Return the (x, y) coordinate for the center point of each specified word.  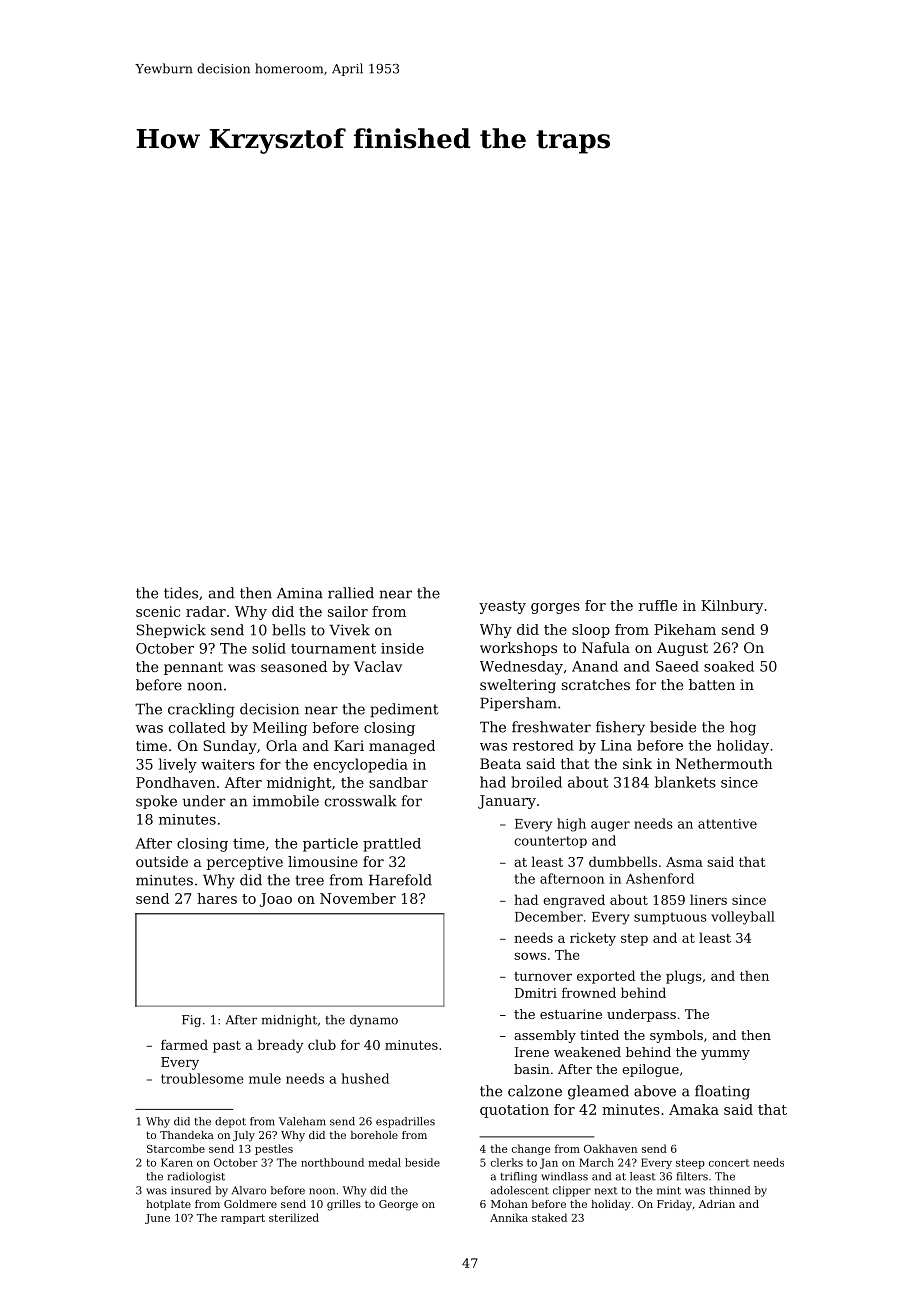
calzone (535, 1091)
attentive (727, 824)
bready (280, 1046)
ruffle (658, 605)
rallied (351, 593)
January (507, 802)
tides (181, 593)
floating (722, 1092)
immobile (286, 801)
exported (606, 977)
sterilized (294, 1217)
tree (309, 880)
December (549, 916)
